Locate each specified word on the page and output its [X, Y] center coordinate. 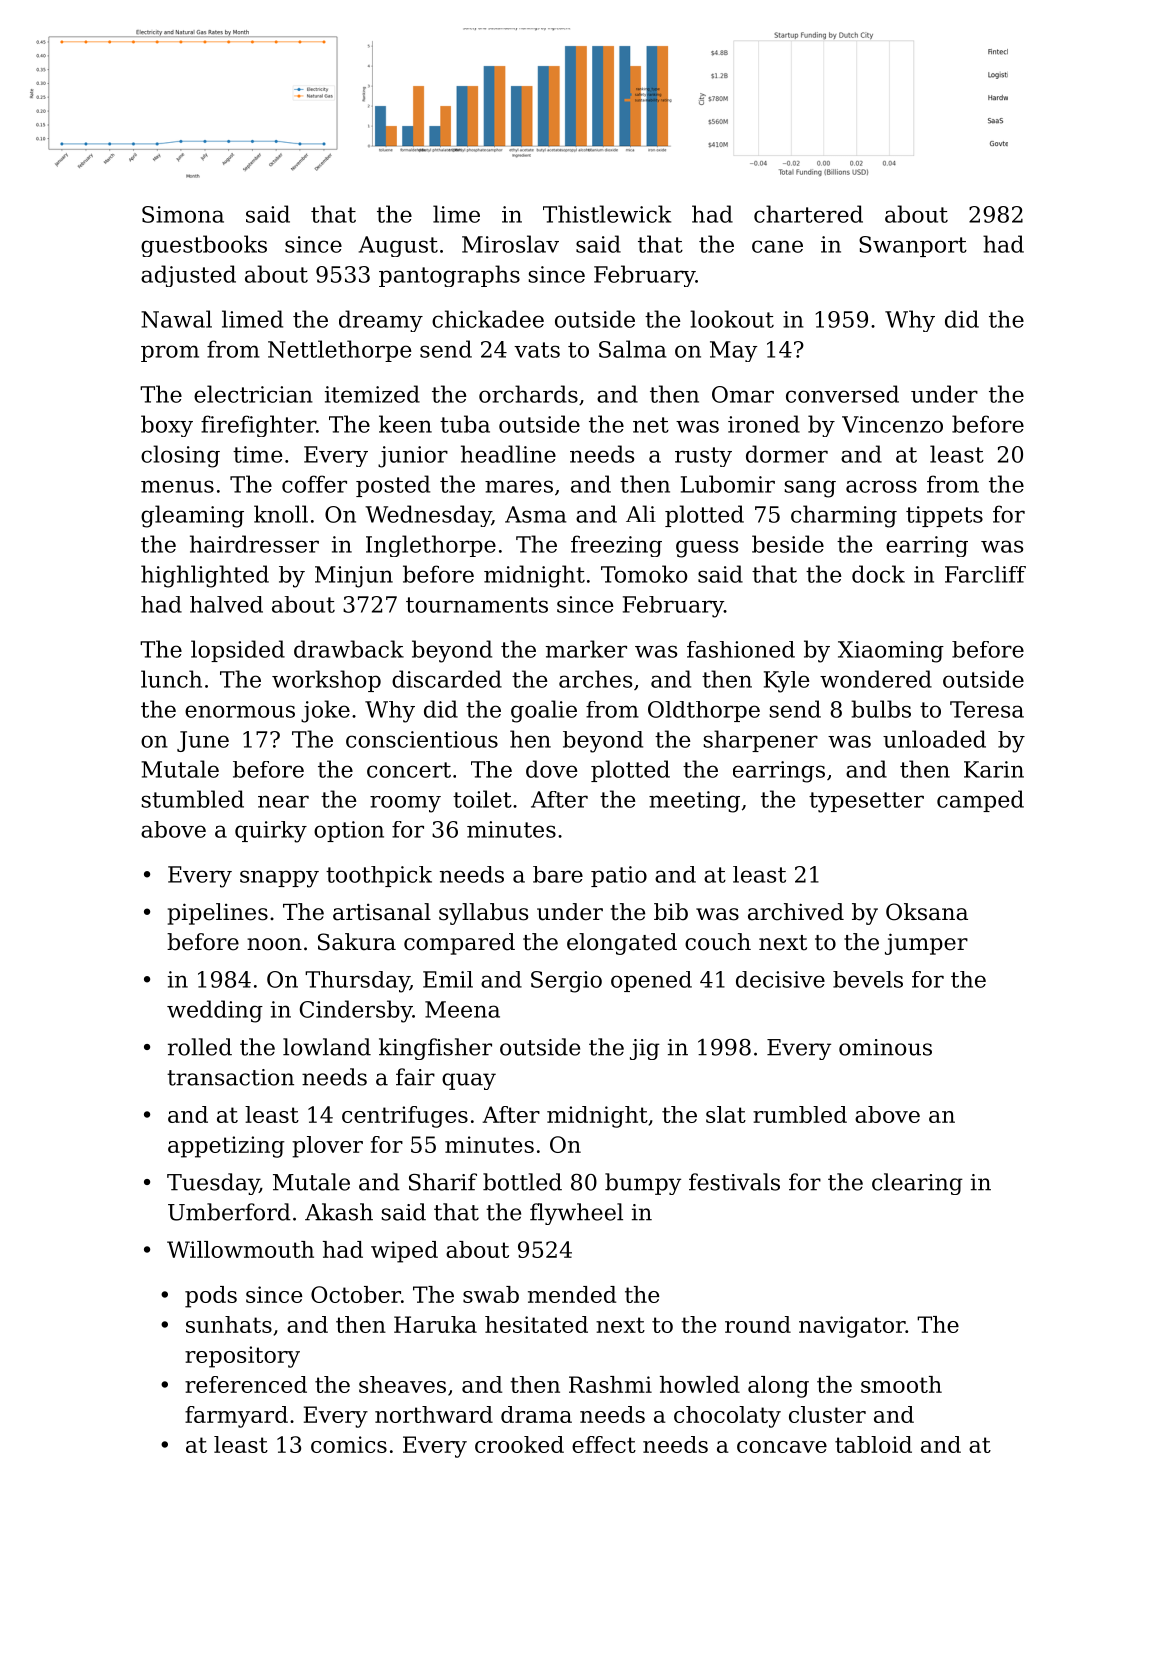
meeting [694, 802]
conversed [842, 394]
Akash [339, 1212]
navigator [852, 1327]
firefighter [258, 426]
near [283, 801]
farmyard [236, 1417]
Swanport [913, 246]
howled [700, 1384]
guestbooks [204, 246]
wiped [404, 1252]
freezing [616, 546]
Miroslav [510, 244]
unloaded [934, 739]
